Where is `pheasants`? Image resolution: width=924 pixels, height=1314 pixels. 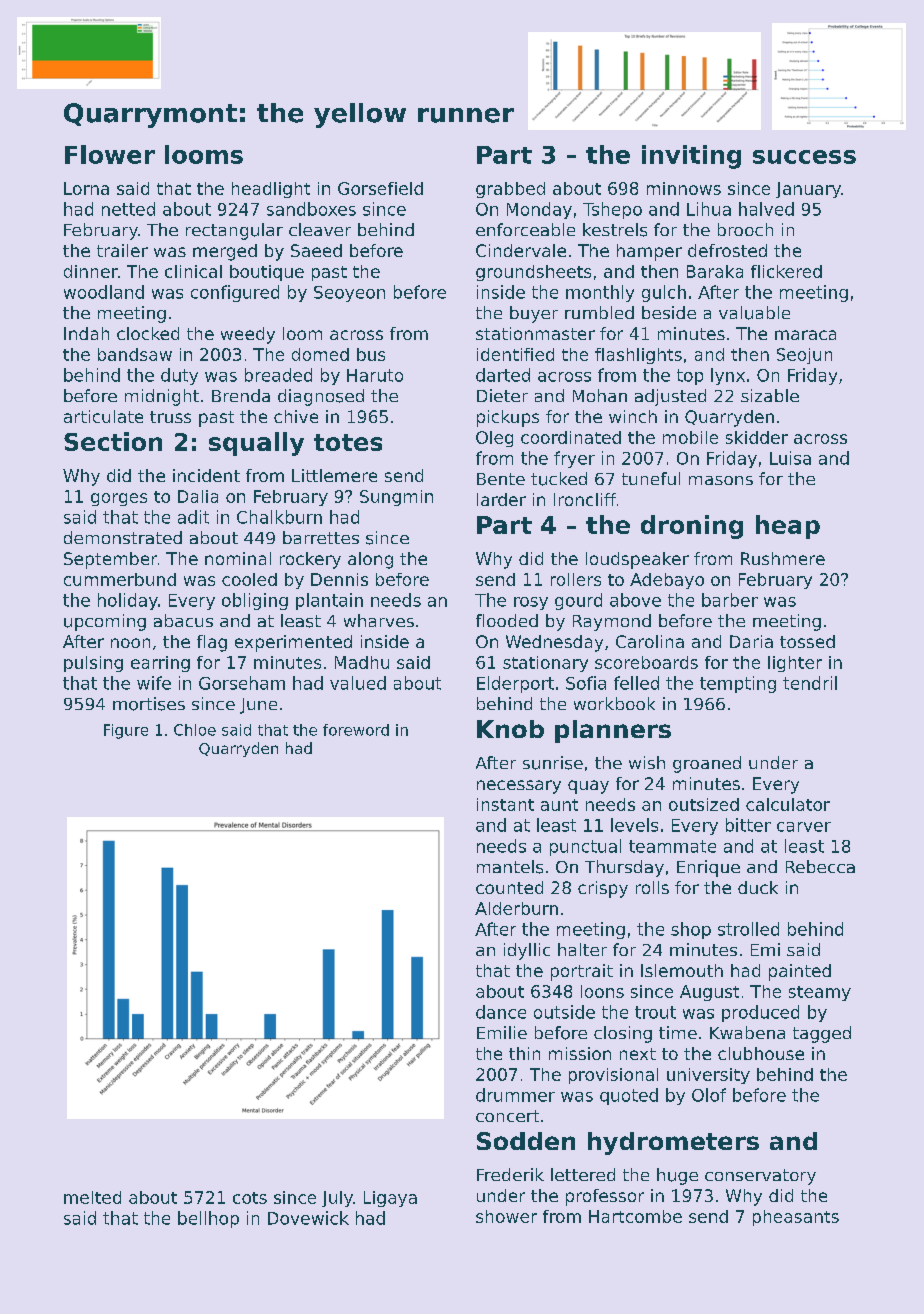 pheasants is located at coordinates (796, 1218).
